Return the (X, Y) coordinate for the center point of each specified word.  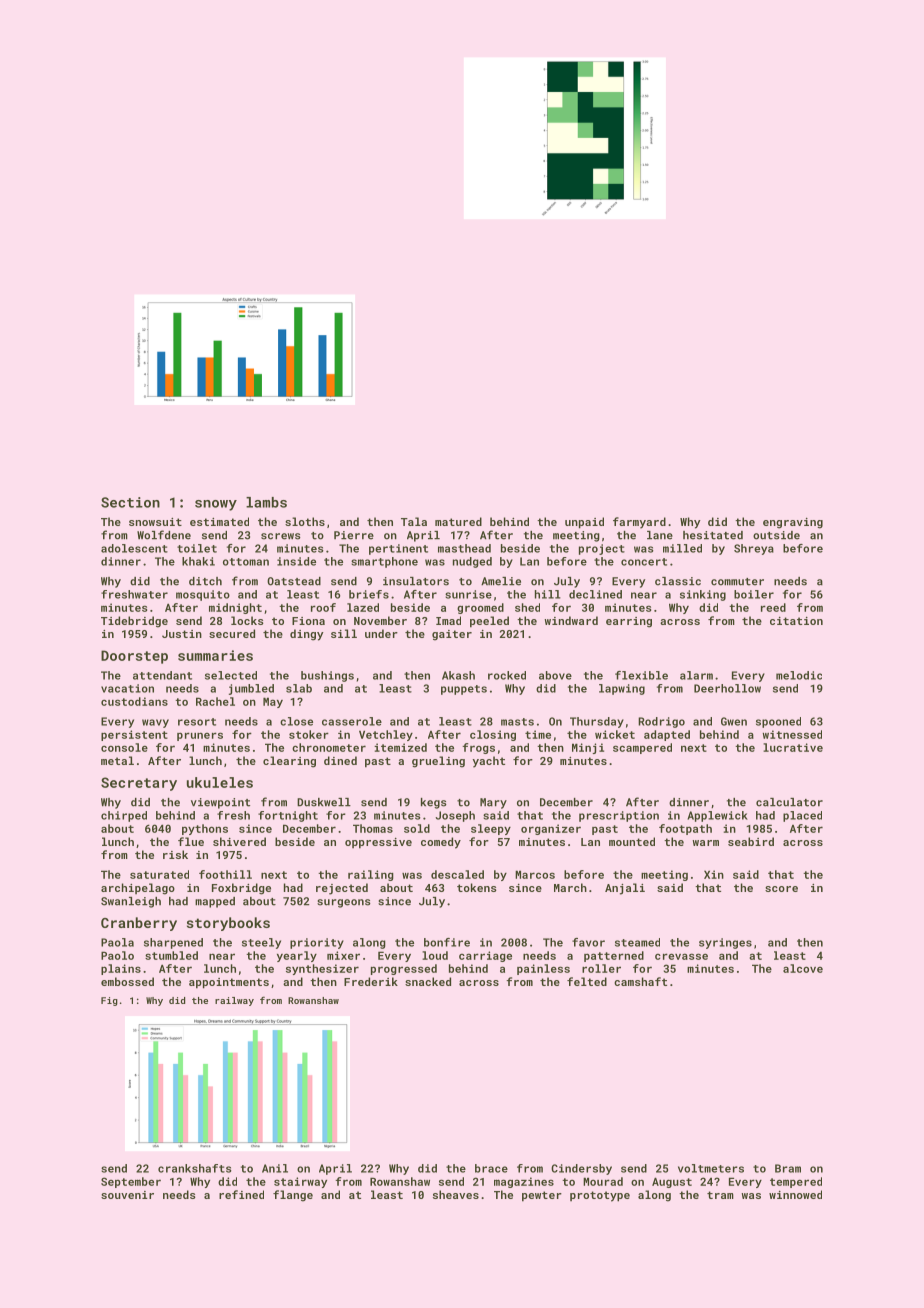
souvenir (127, 1195)
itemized (400, 747)
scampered (642, 748)
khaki (198, 561)
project (602, 549)
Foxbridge (241, 889)
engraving (793, 523)
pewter (542, 1196)
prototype (600, 1196)
